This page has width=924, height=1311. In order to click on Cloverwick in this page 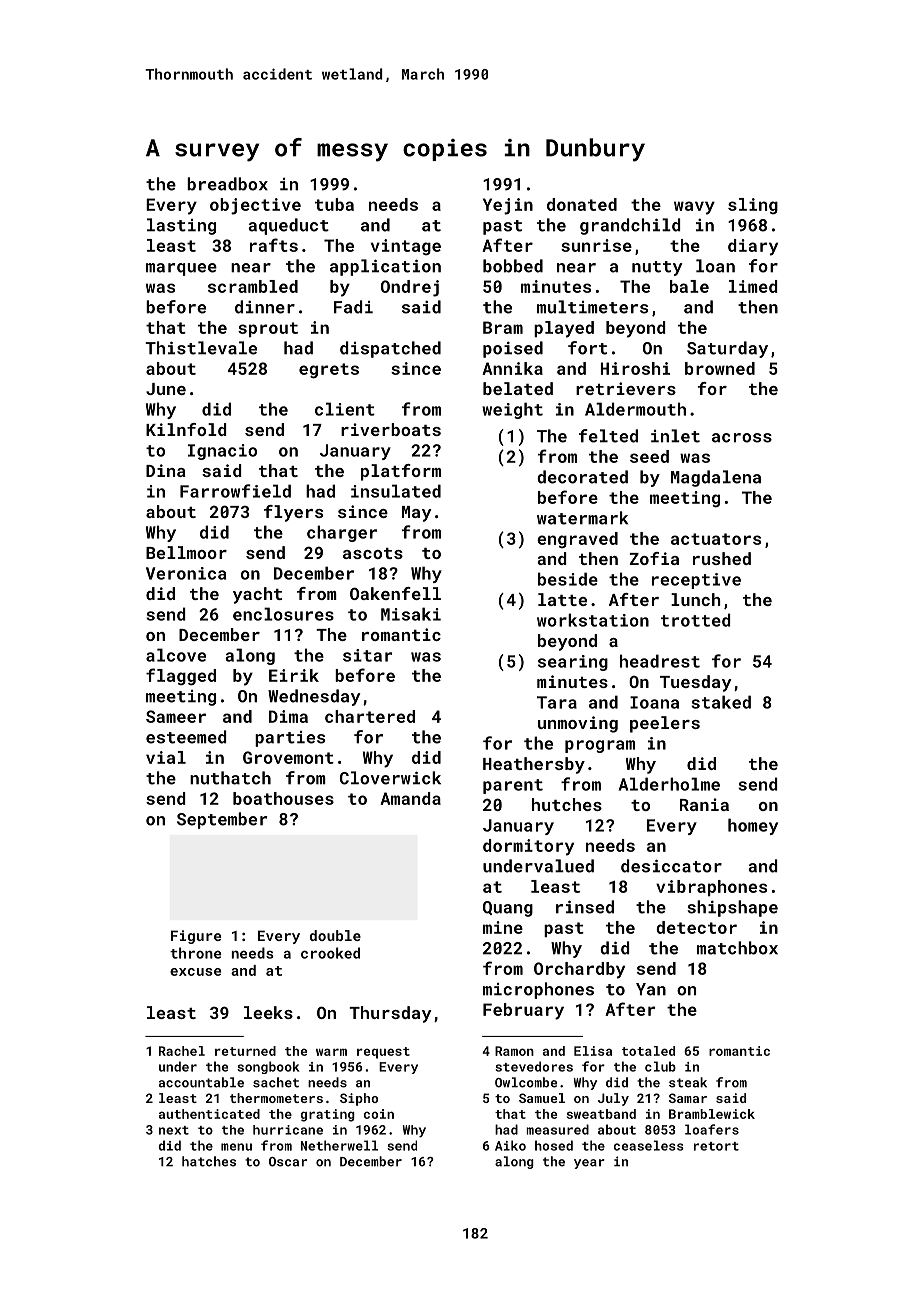, I will do `click(390, 778)`.
